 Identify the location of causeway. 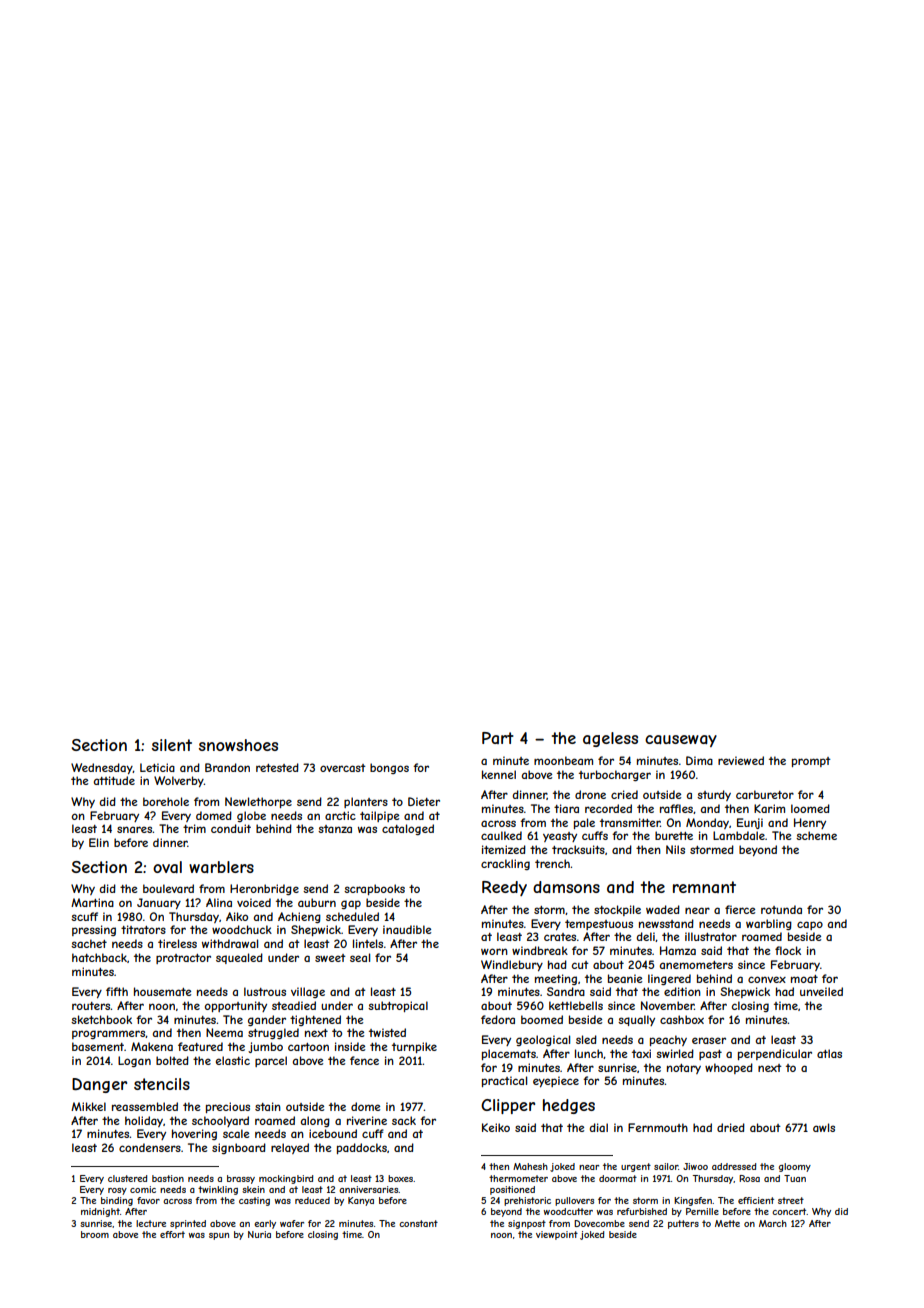
(681, 741).
